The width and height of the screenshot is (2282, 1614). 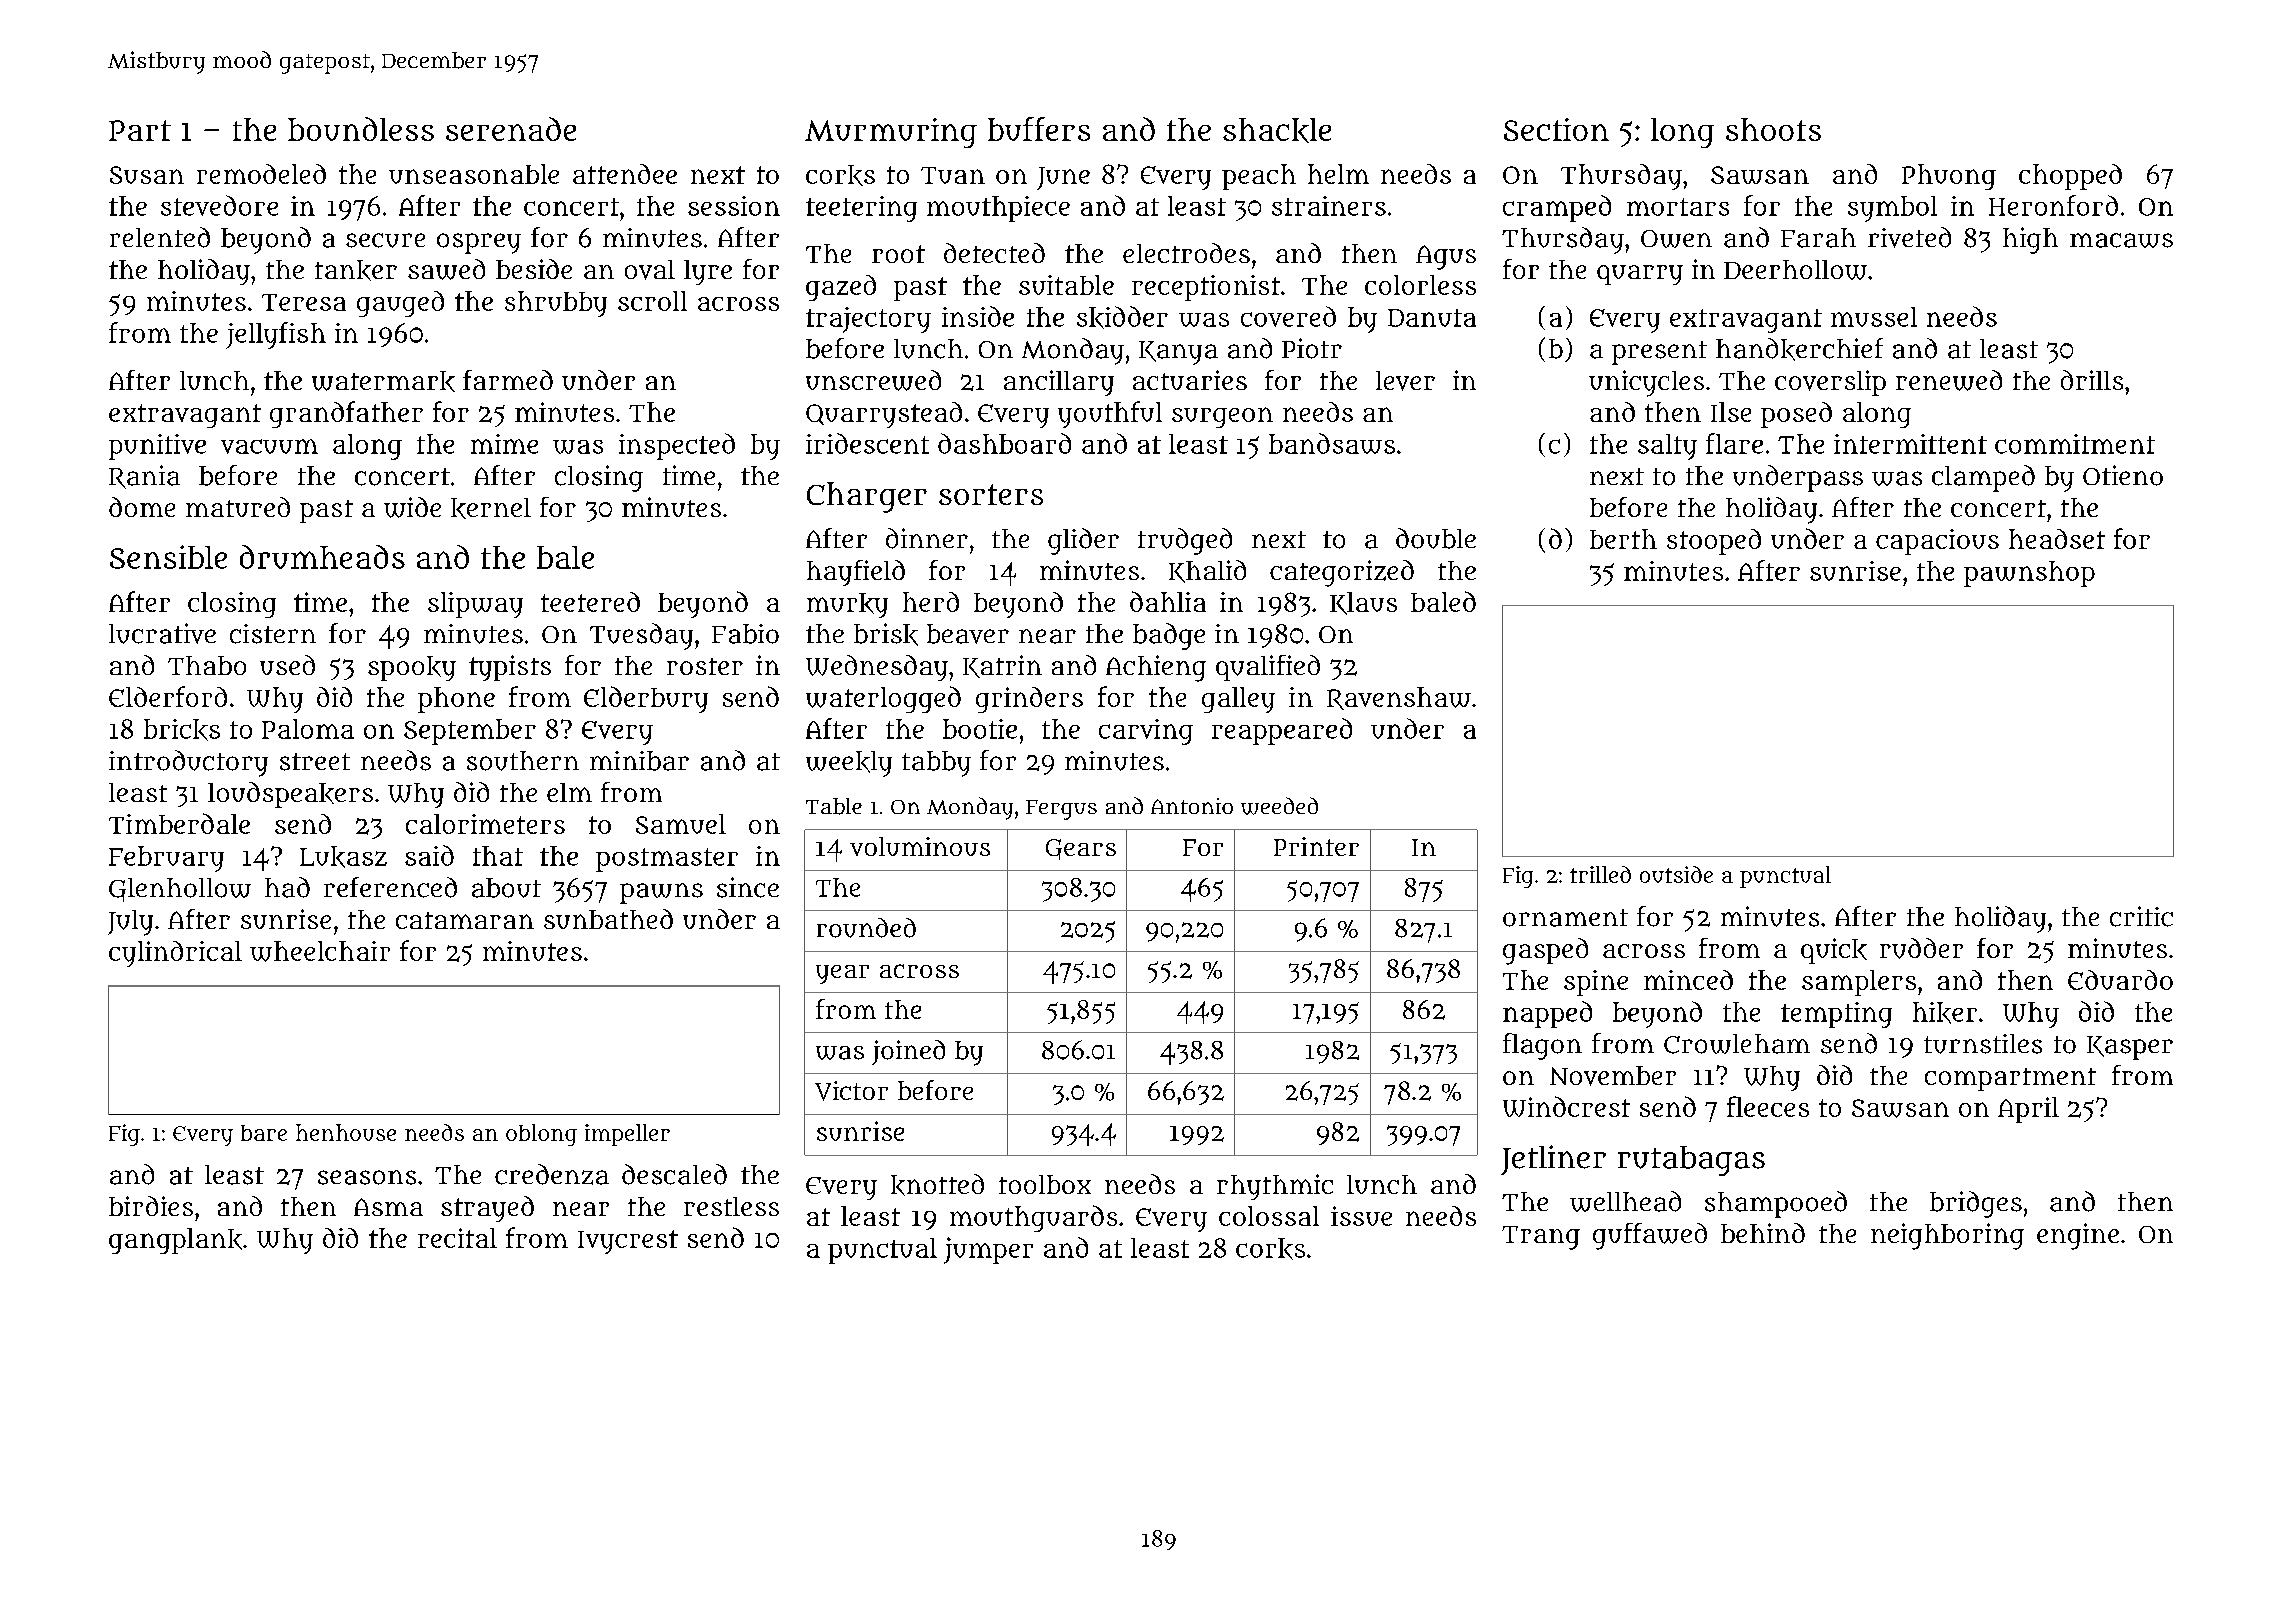 What do you see at coordinates (151, 1206) in the screenshot?
I see `birdies` at bounding box center [151, 1206].
